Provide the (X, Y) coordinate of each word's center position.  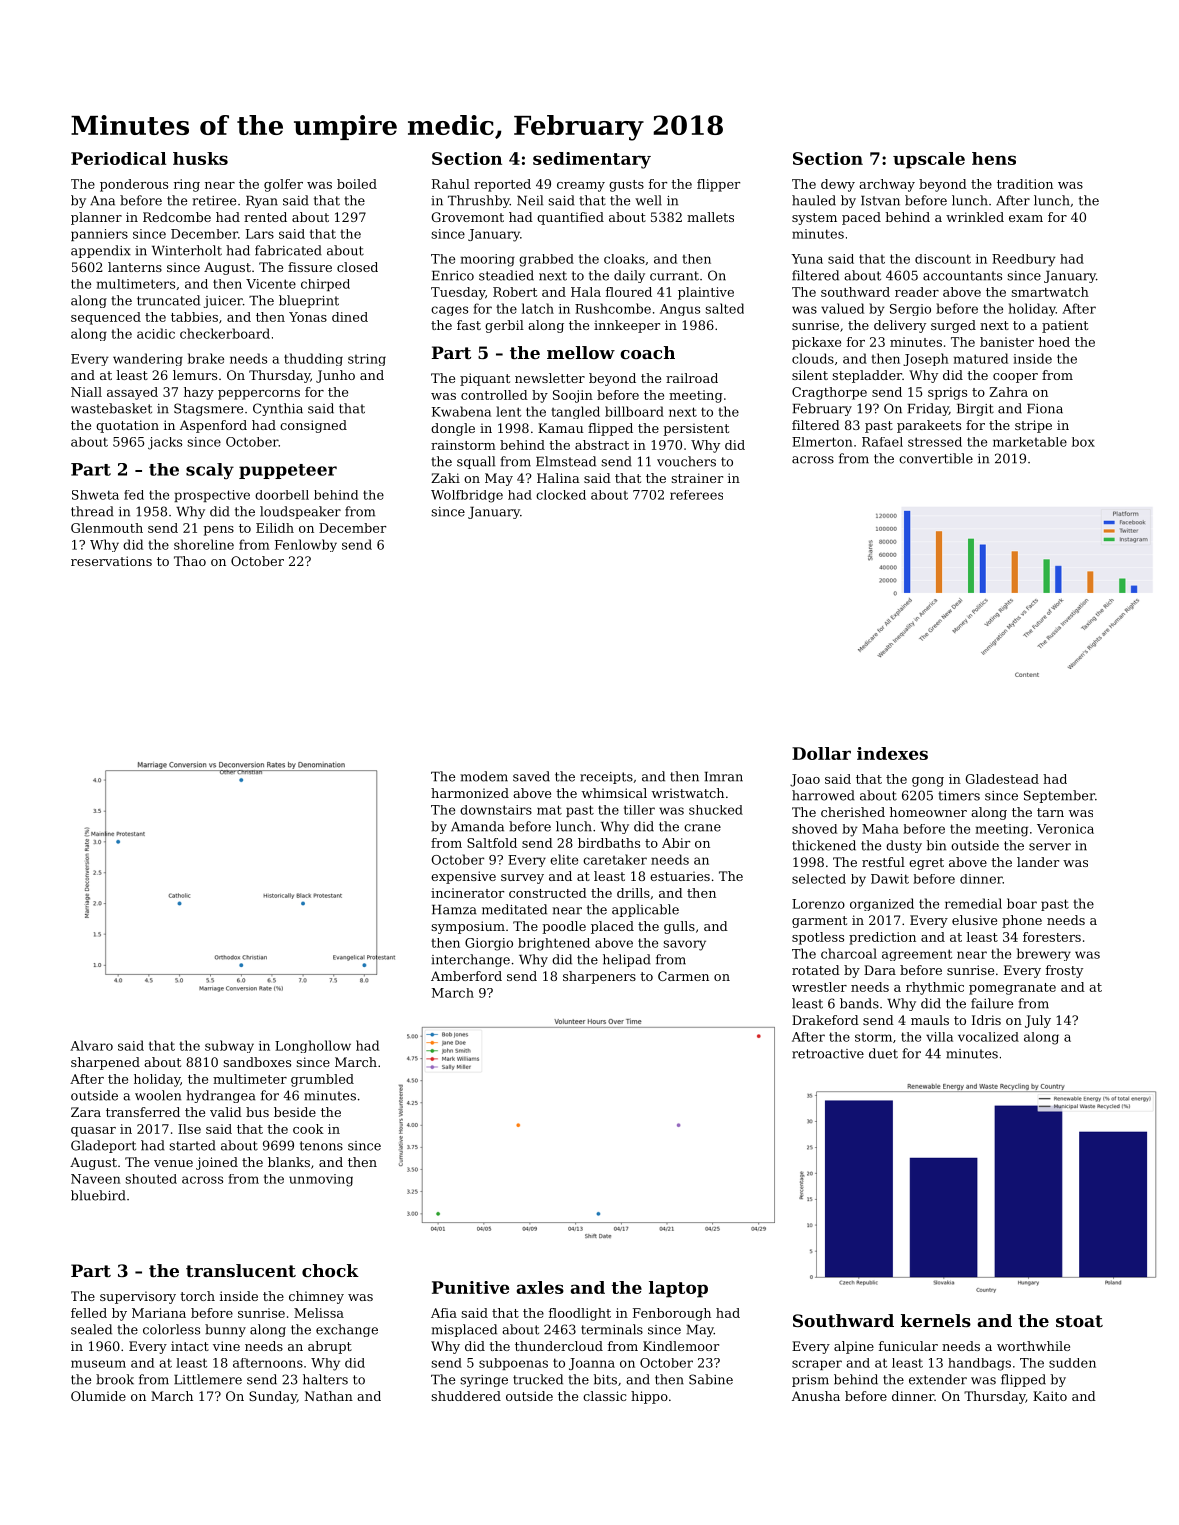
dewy (838, 185)
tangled (575, 412)
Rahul (451, 184)
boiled (357, 184)
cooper (1015, 378)
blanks (289, 1162)
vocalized (988, 1037)
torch (197, 1296)
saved (531, 776)
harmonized (470, 793)
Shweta (95, 495)
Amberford (466, 976)
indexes (892, 753)
